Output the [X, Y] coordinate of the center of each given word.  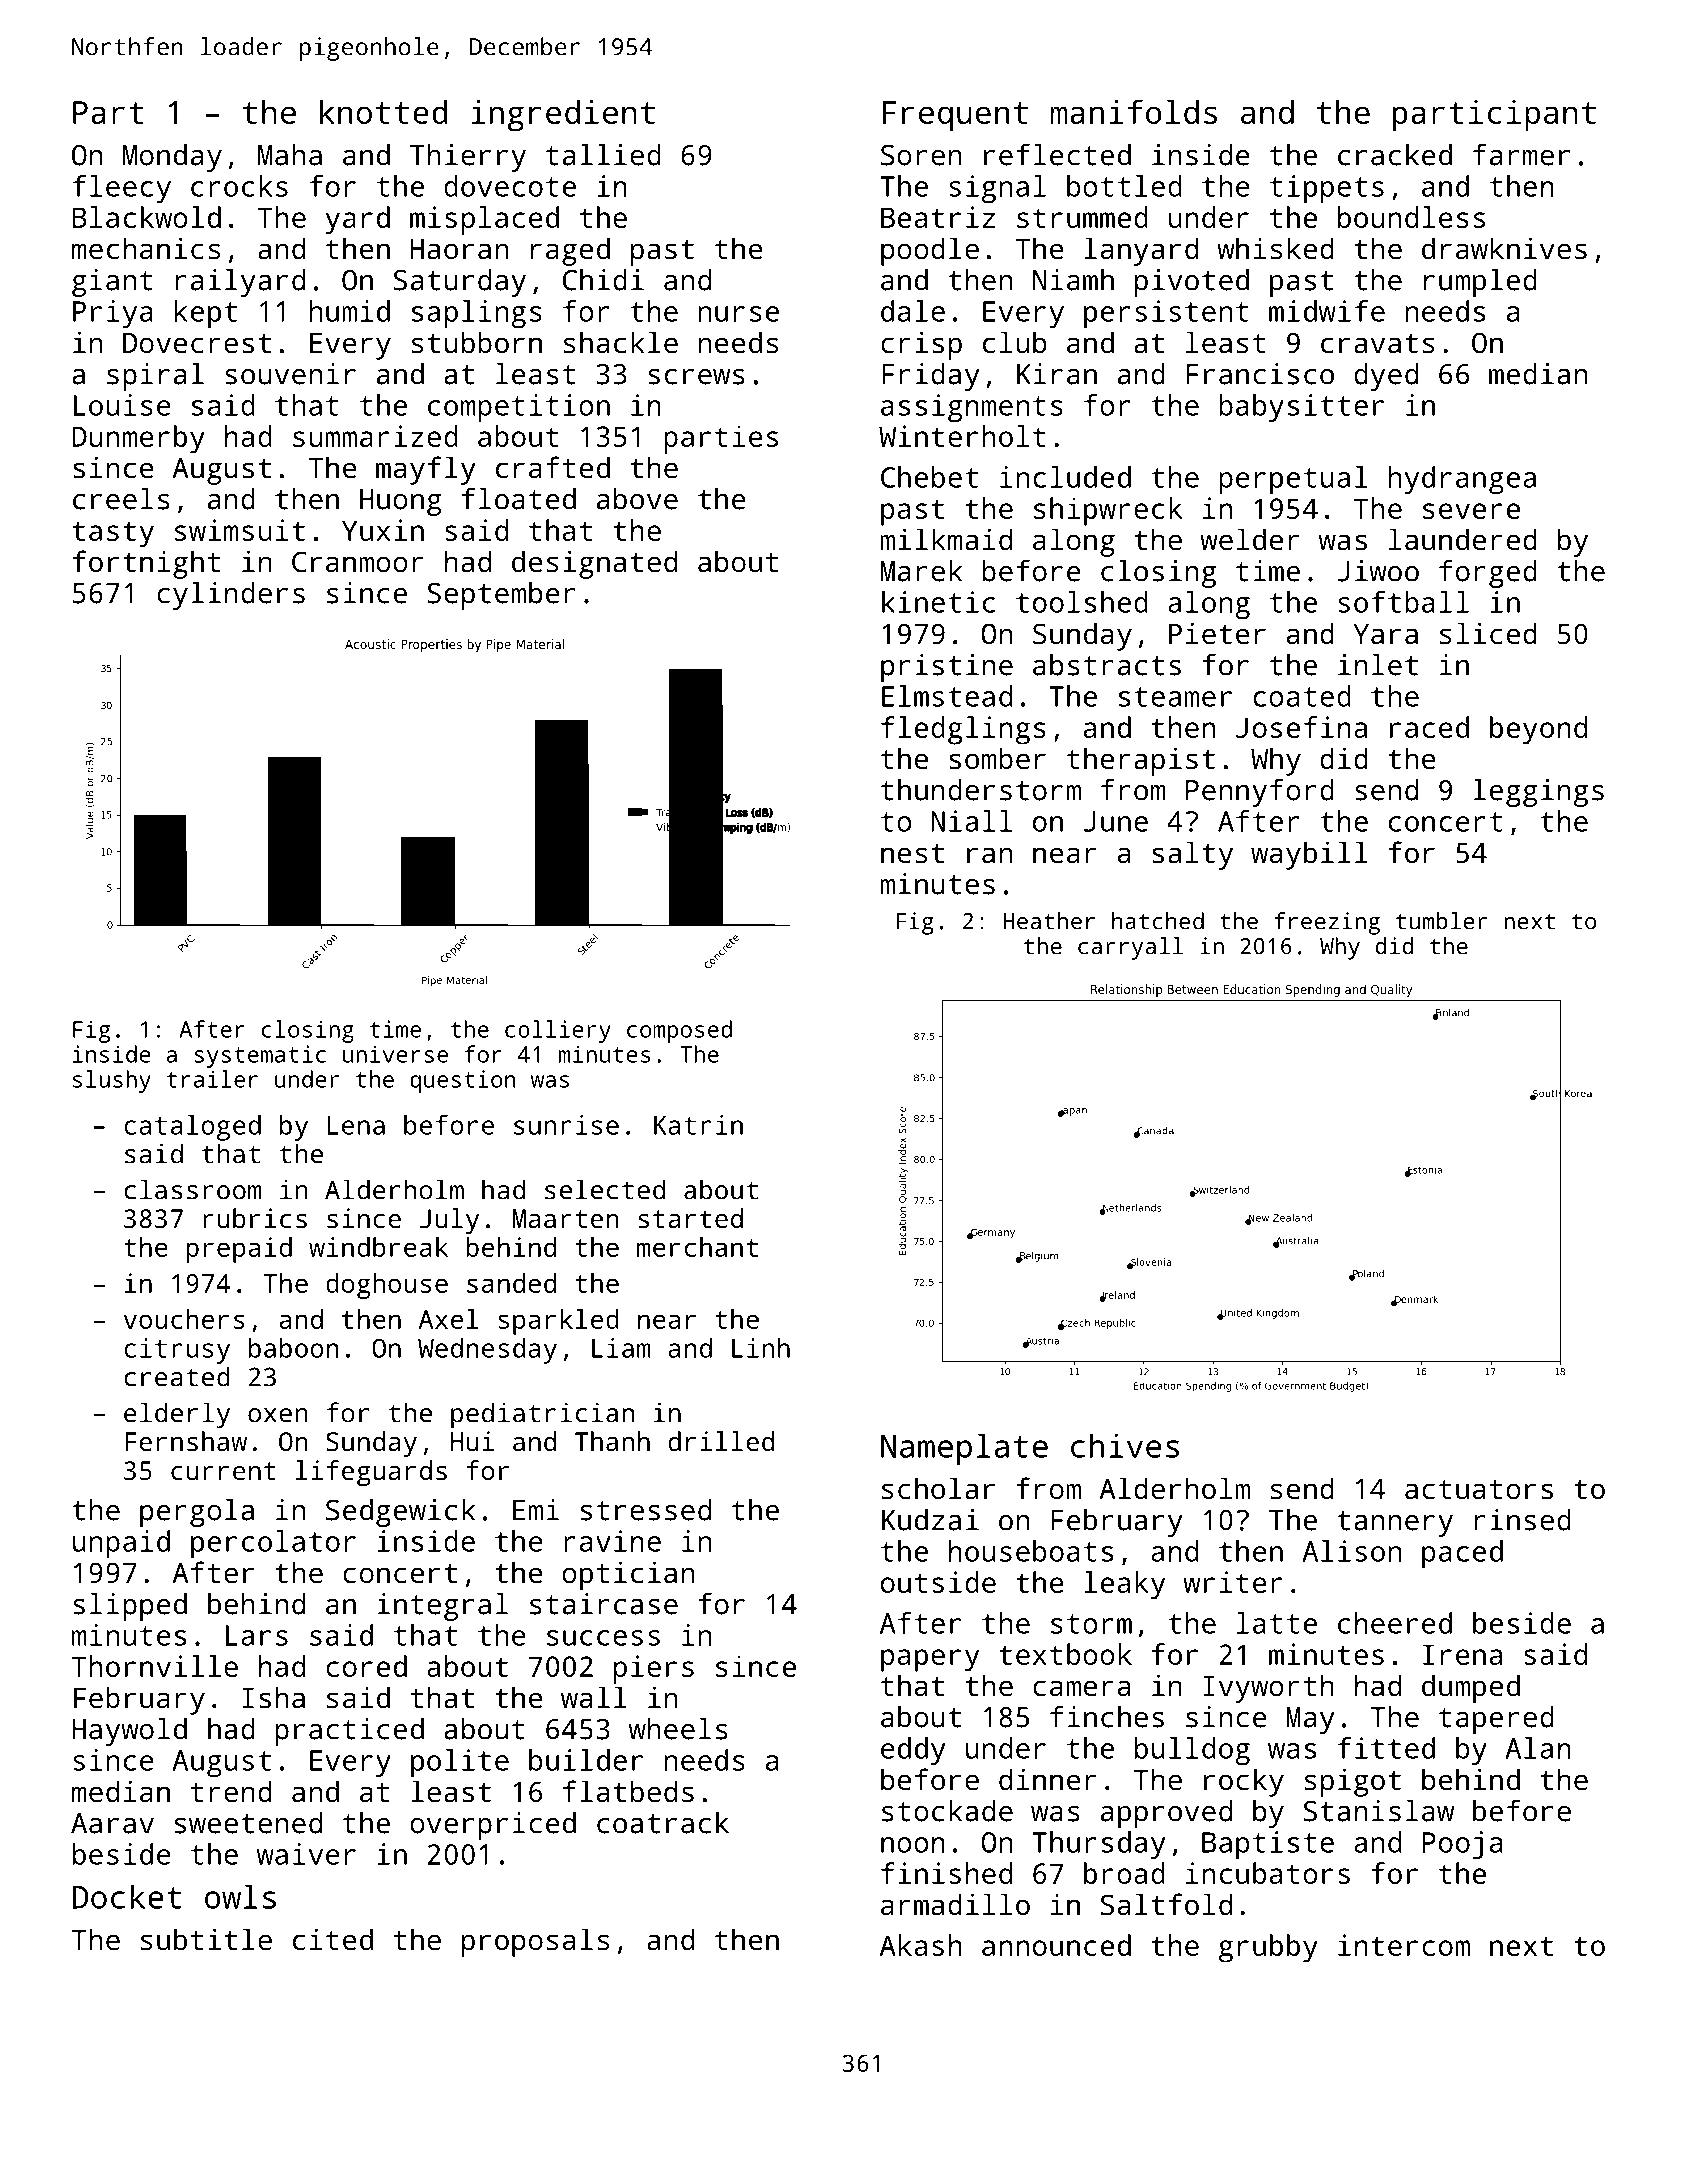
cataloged [192, 1128]
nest [912, 854]
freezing [1327, 923]
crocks [239, 186]
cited [333, 1939]
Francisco [1260, 374]
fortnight [146, 564]
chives [1125, 1445]
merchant [697, 1247]
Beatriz [938, 217]
